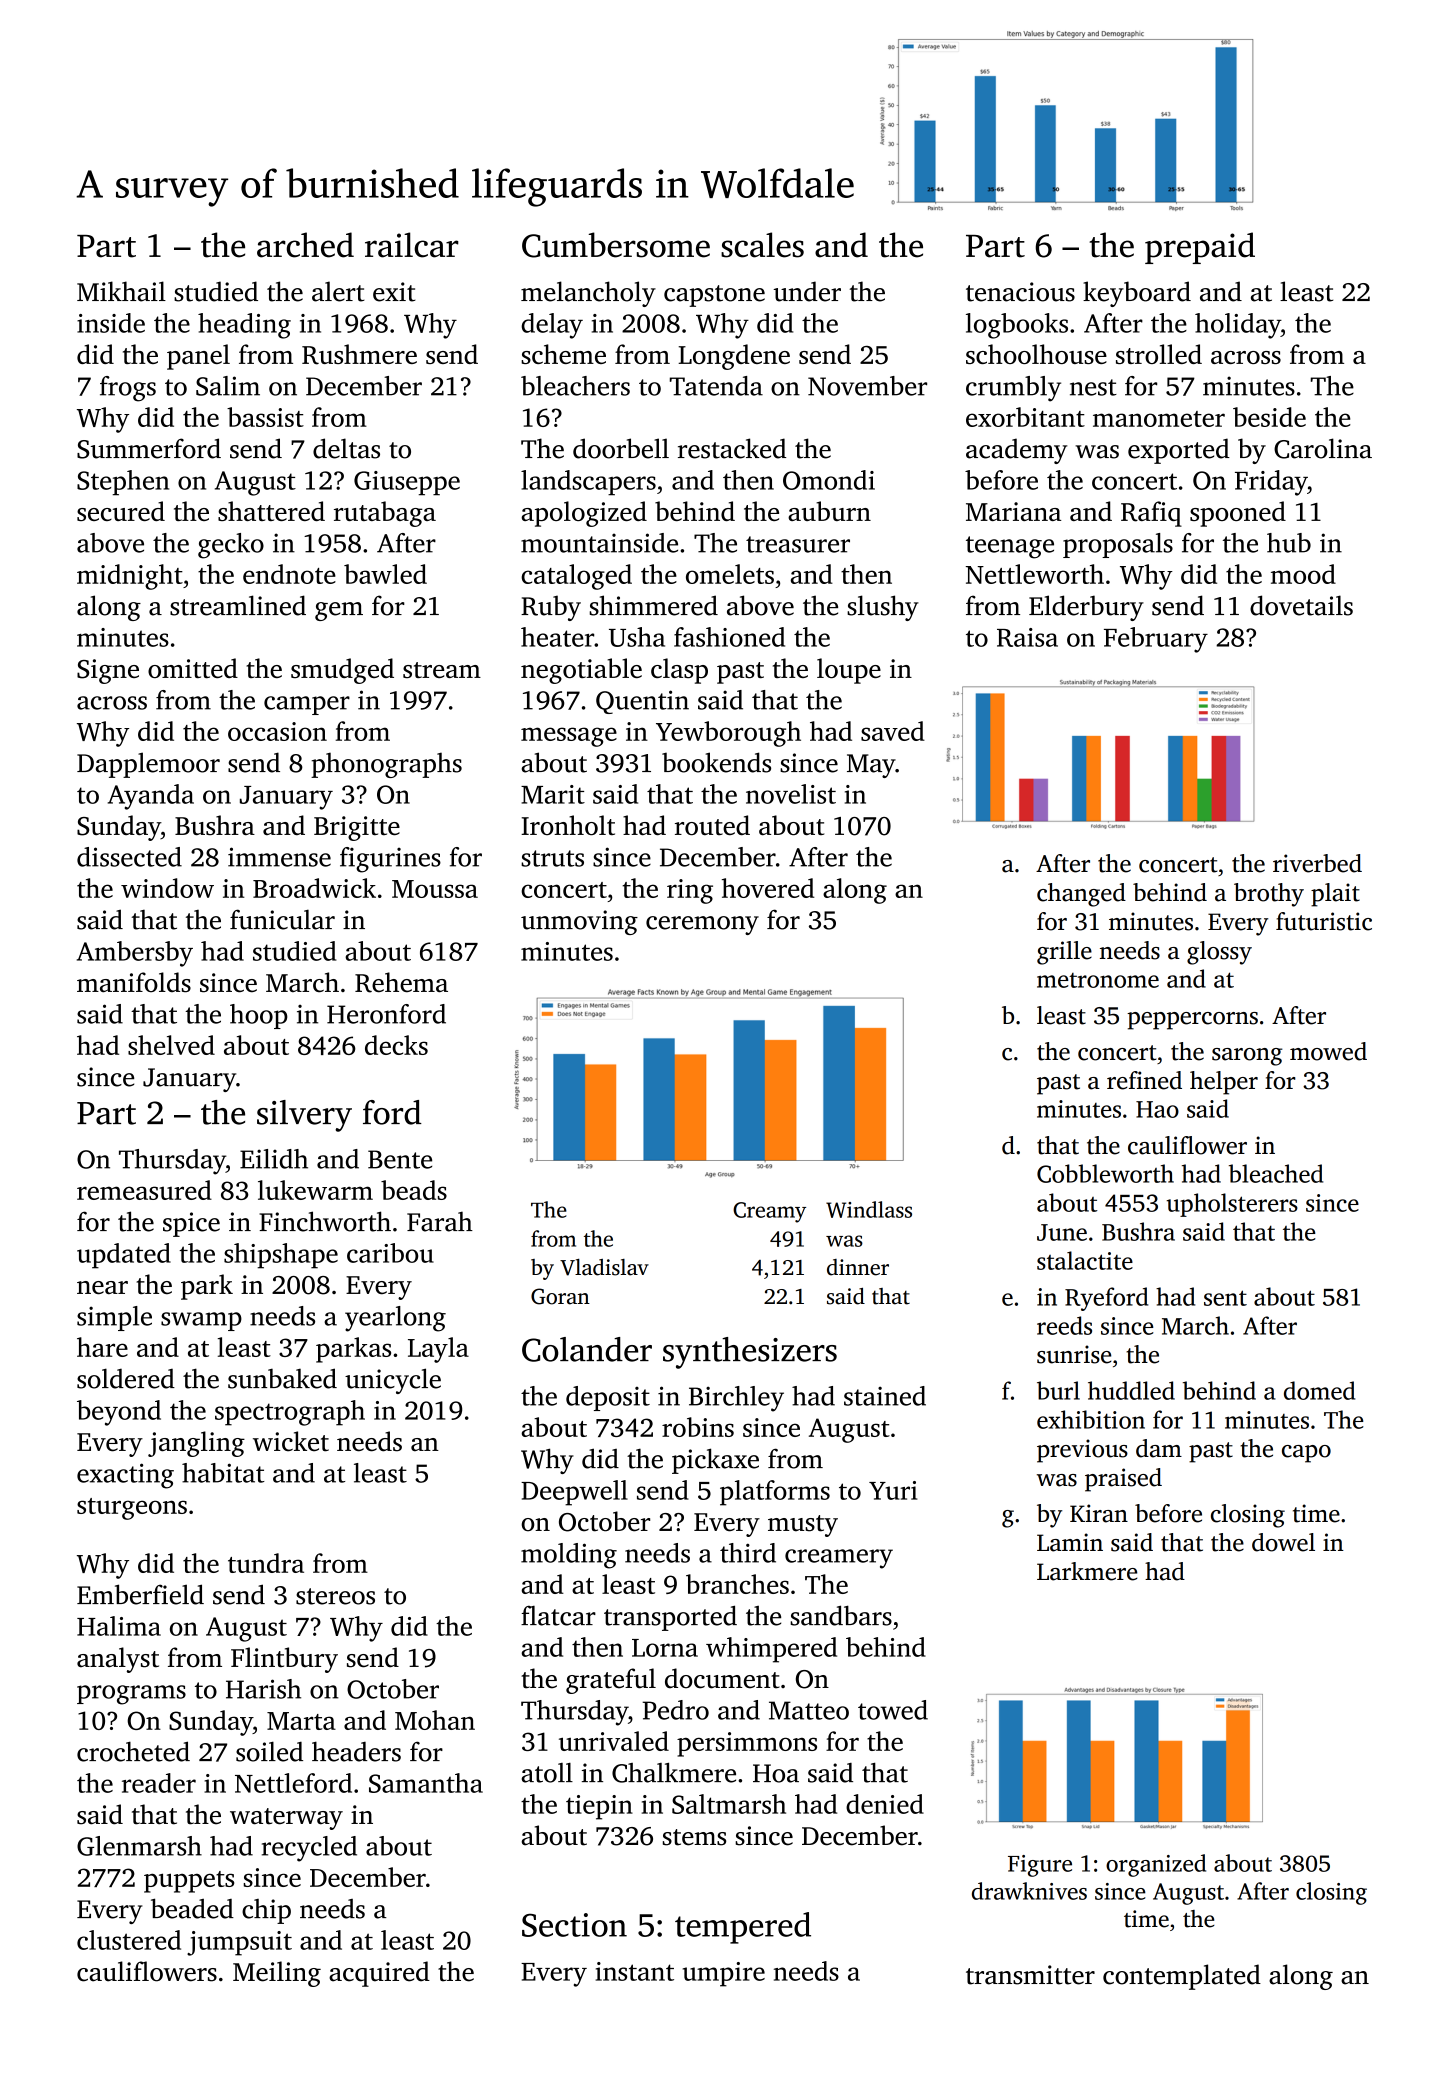  Describe the element at coordinates (1306, 1454) in the image. I see `capo` at that location.
